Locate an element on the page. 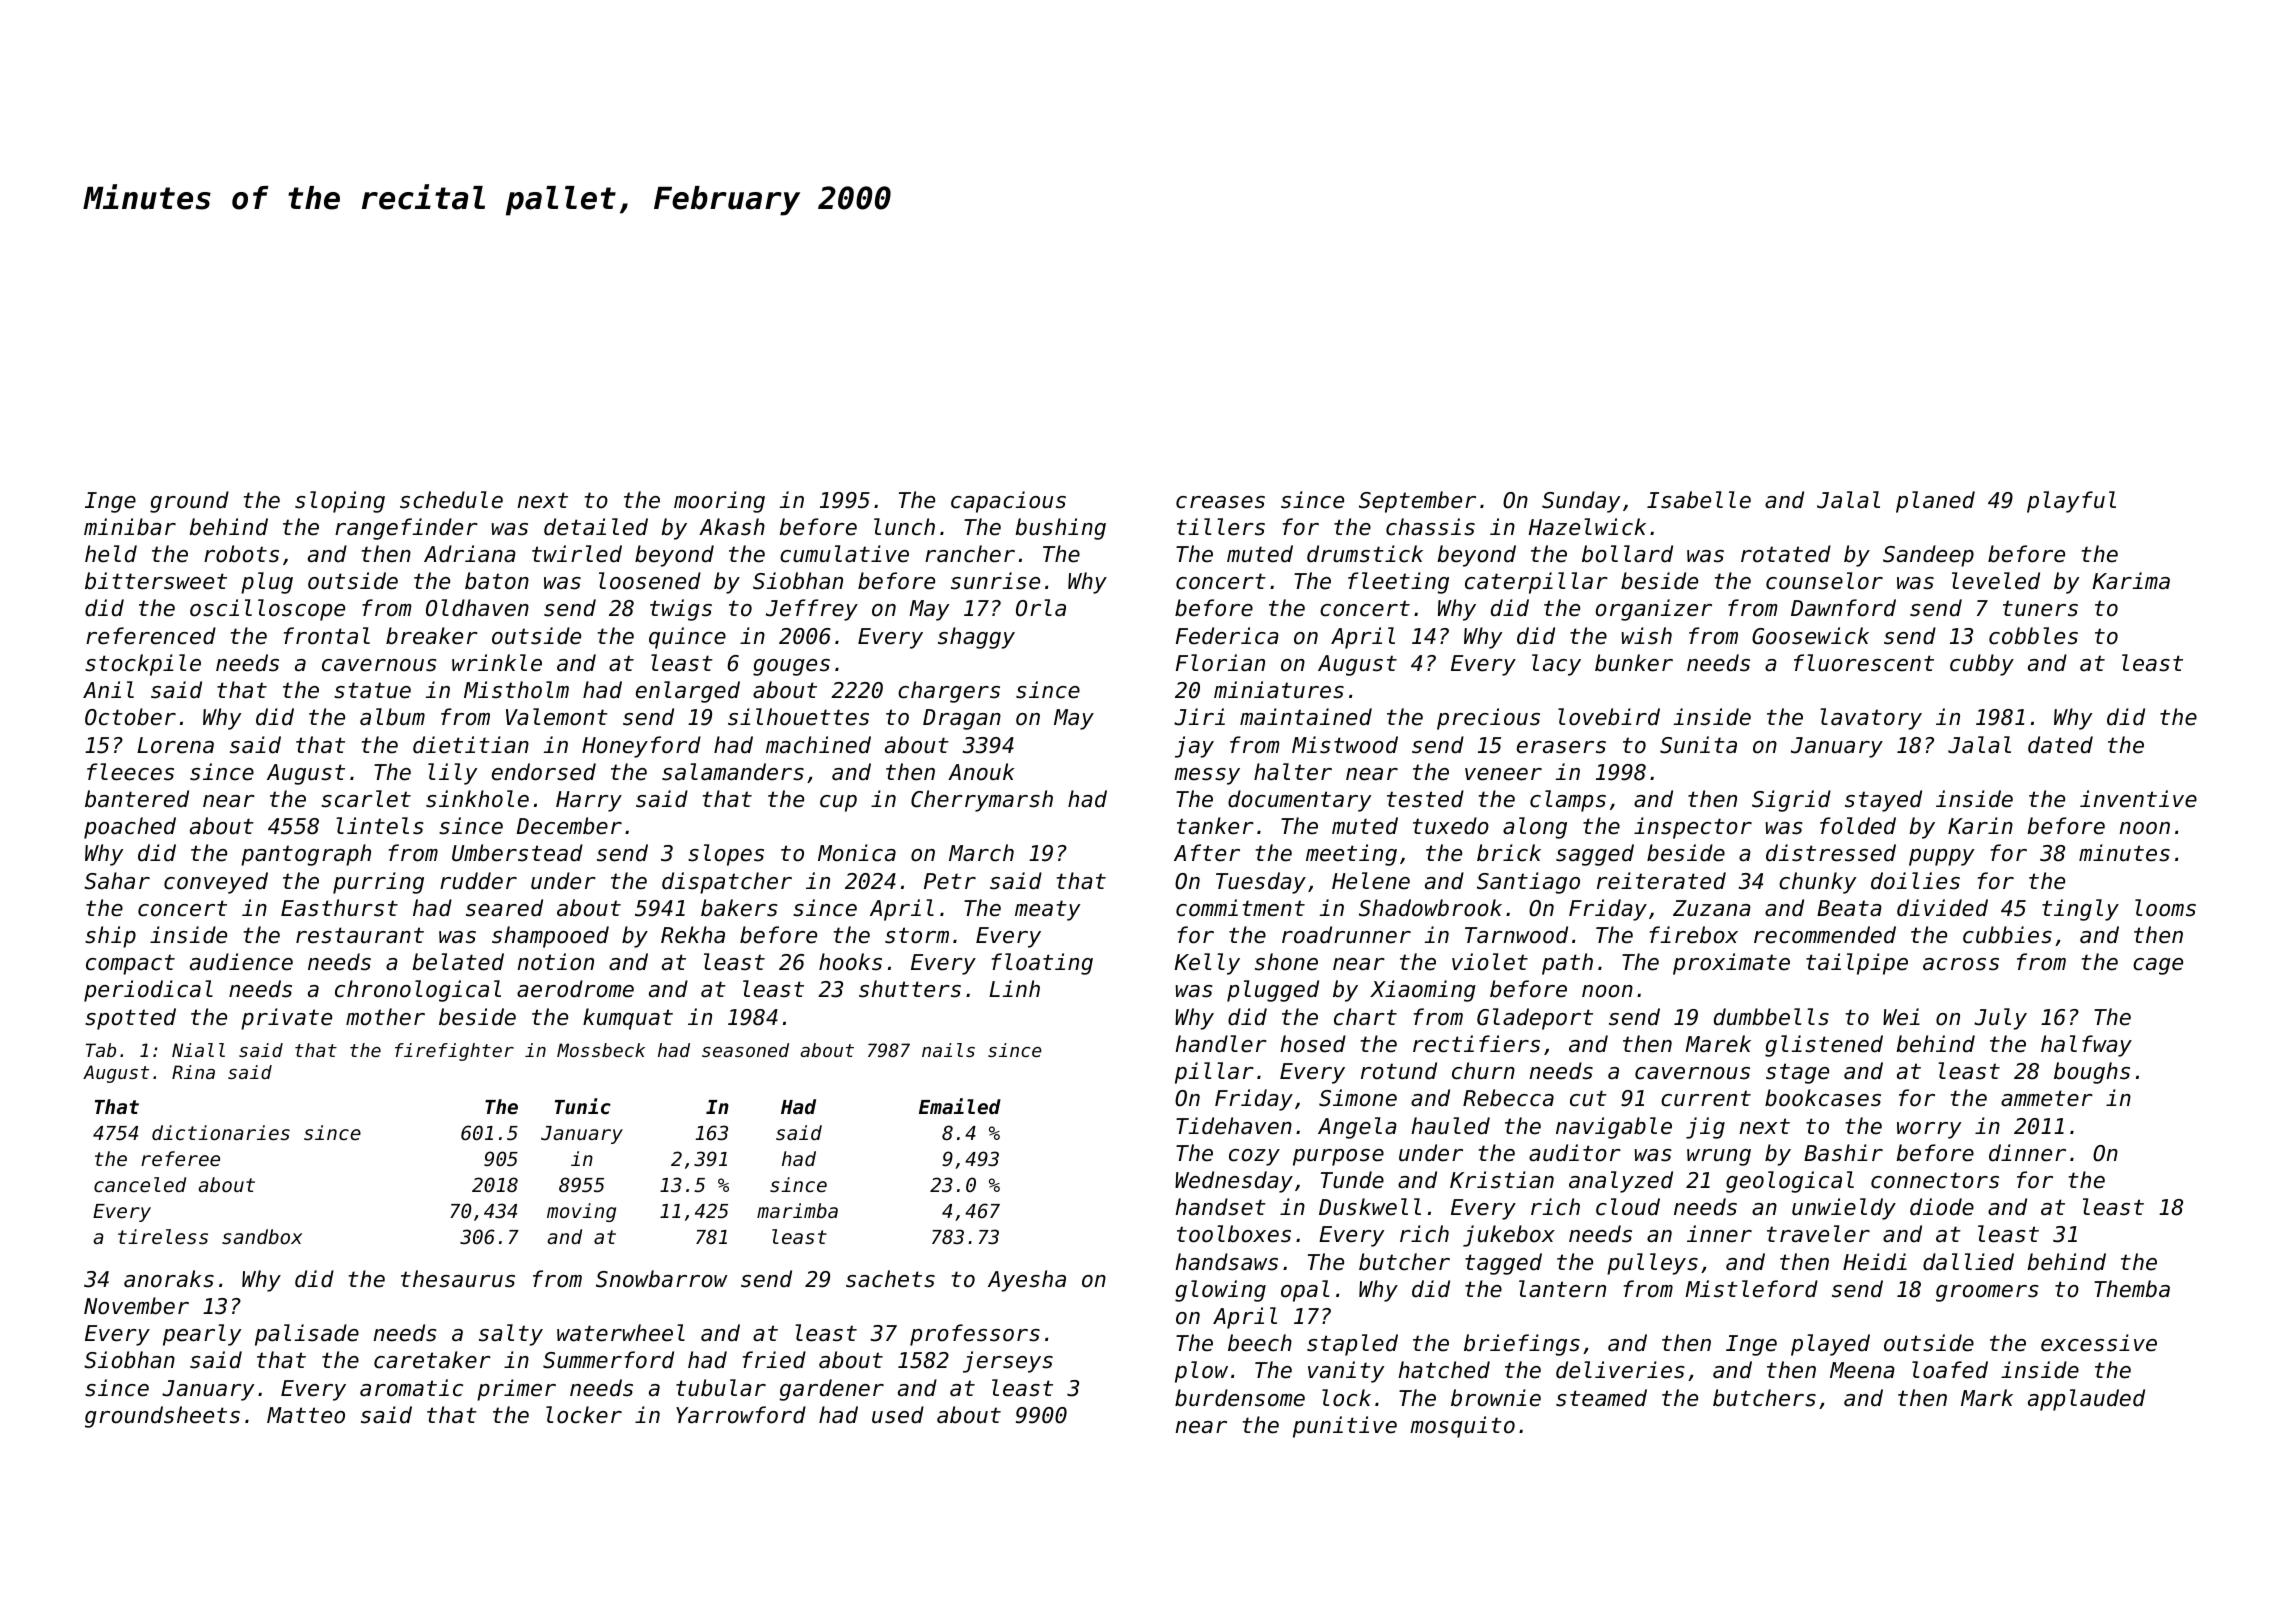 This image has height=1620, width=2292. Zuzana is located at coordinates (1712, 908).
